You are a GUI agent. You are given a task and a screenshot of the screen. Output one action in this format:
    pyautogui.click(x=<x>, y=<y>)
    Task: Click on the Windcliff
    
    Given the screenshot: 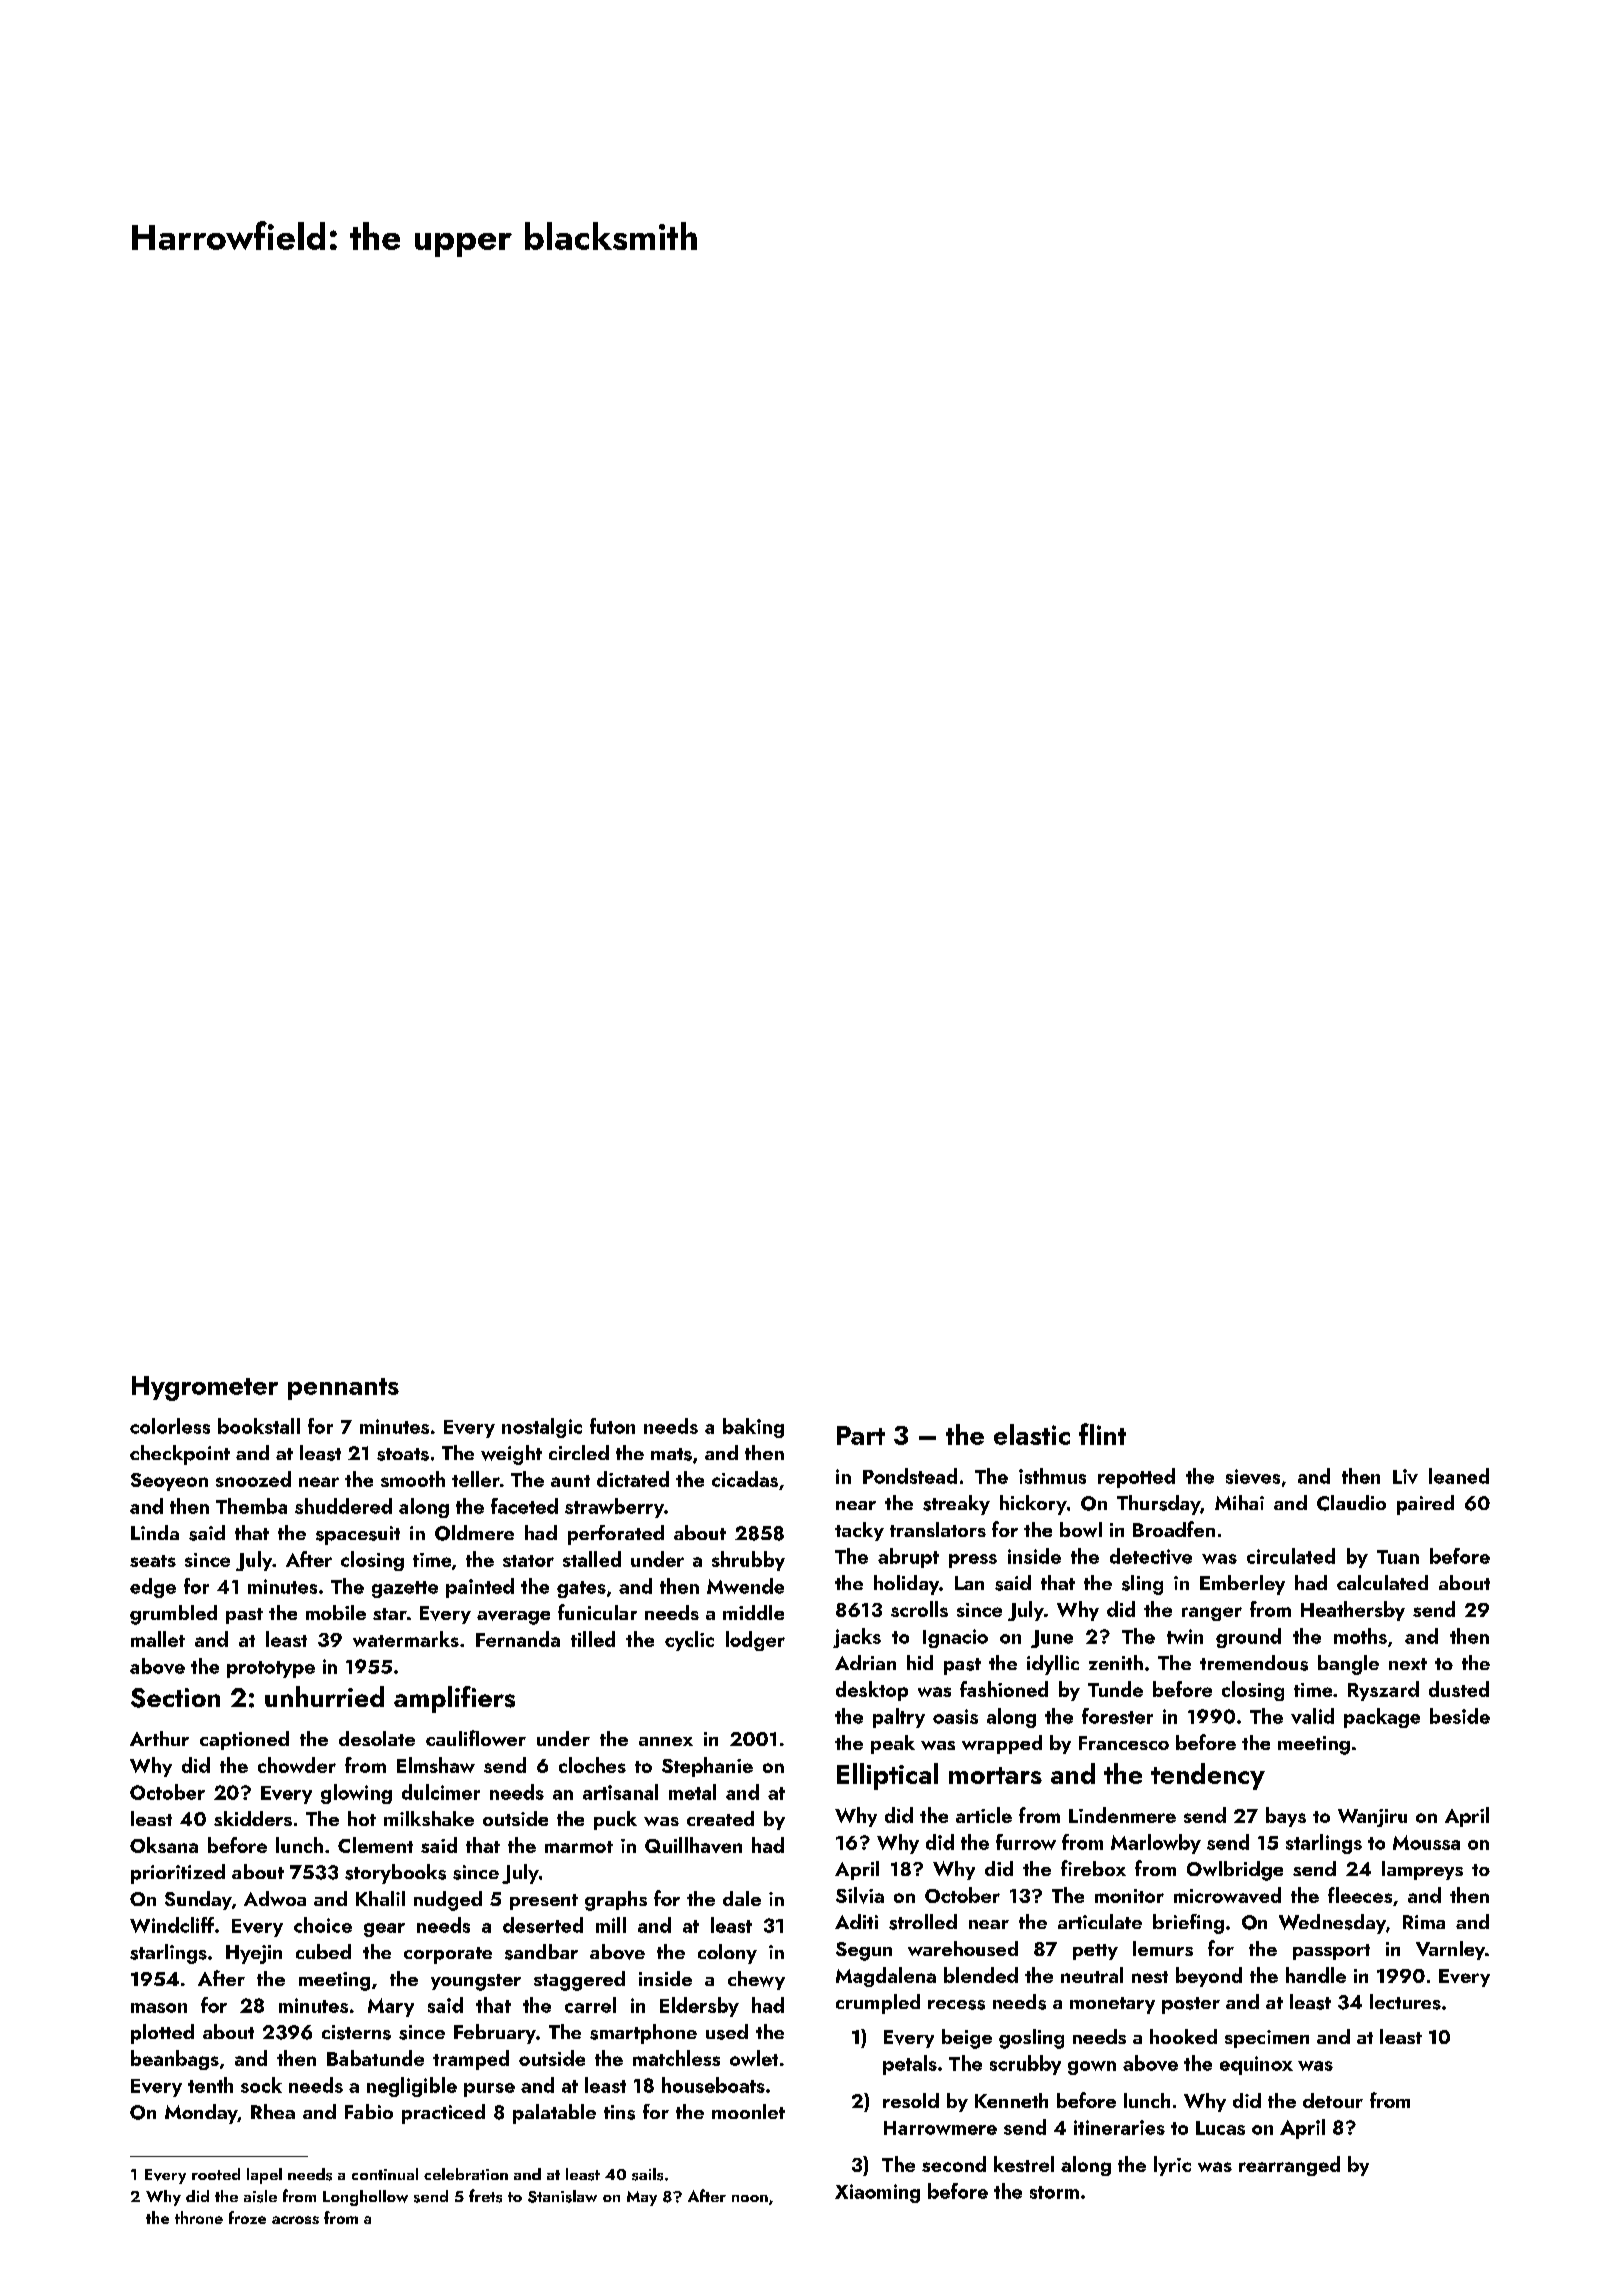 What is the action you would take?
    pyautogui.click(x=172, y=1925)
